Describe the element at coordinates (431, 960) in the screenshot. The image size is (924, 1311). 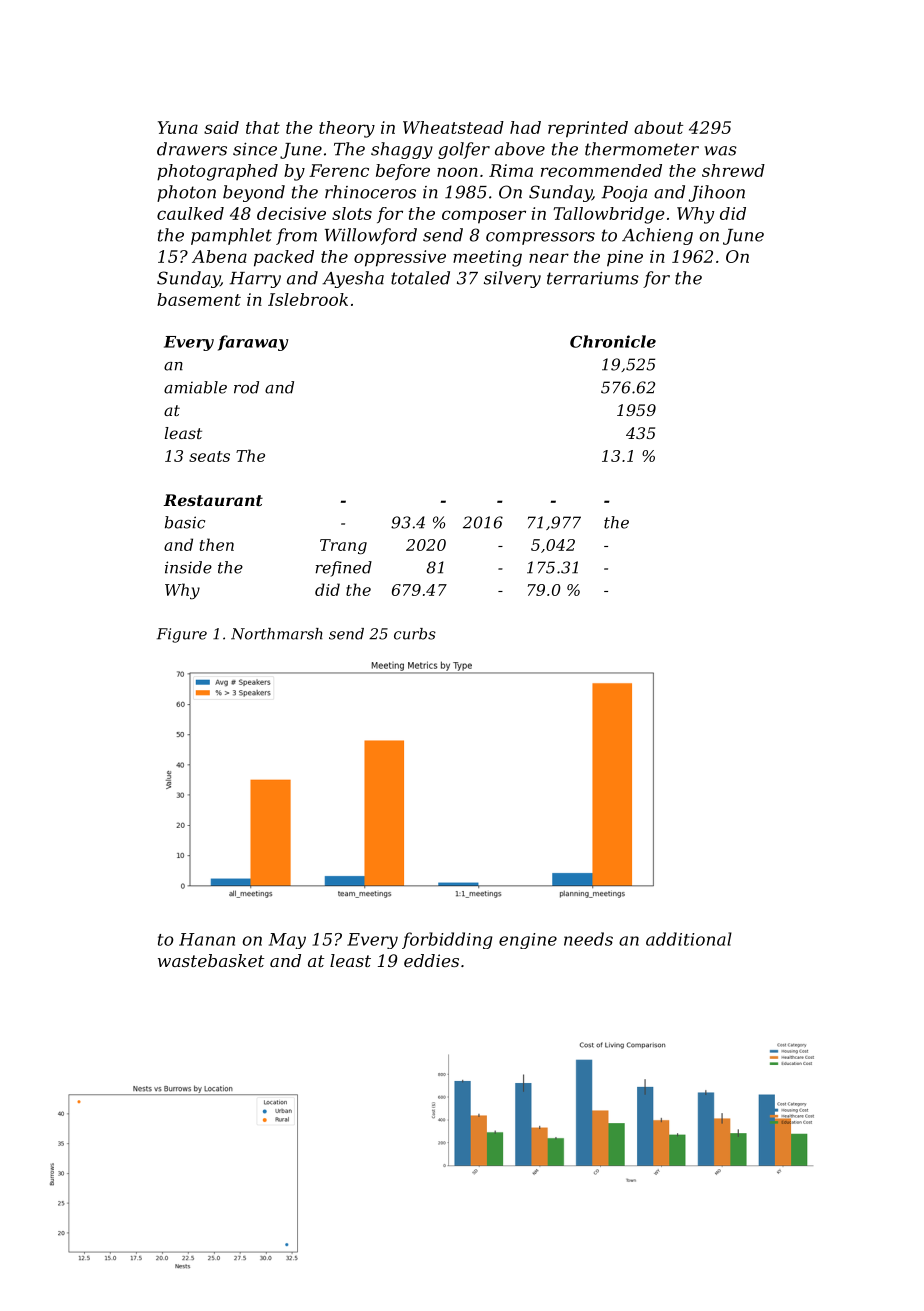
I see `eddies` at that location.
